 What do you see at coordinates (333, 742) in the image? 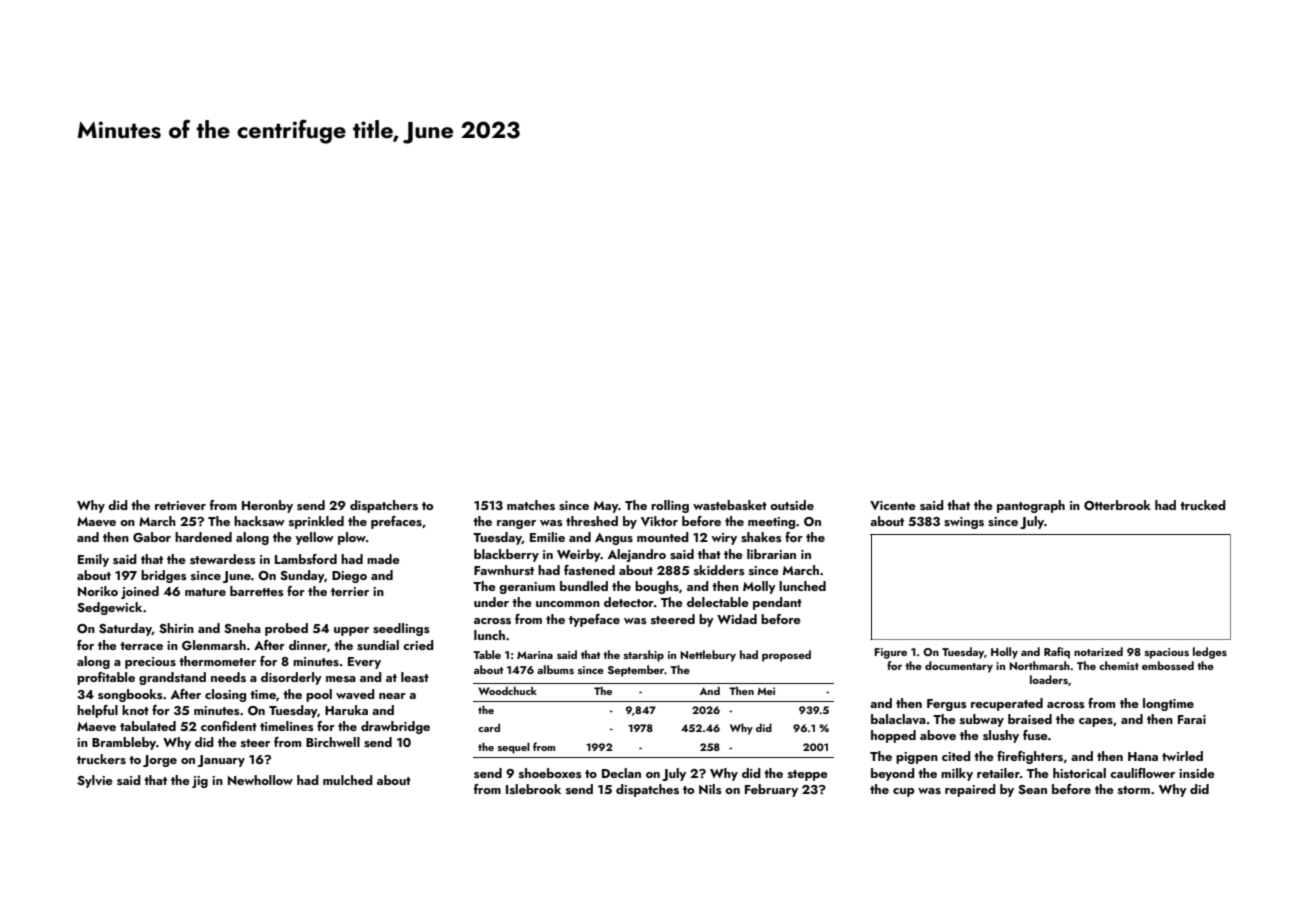
I see `Birchwell` at bounding box center [333, 742].
